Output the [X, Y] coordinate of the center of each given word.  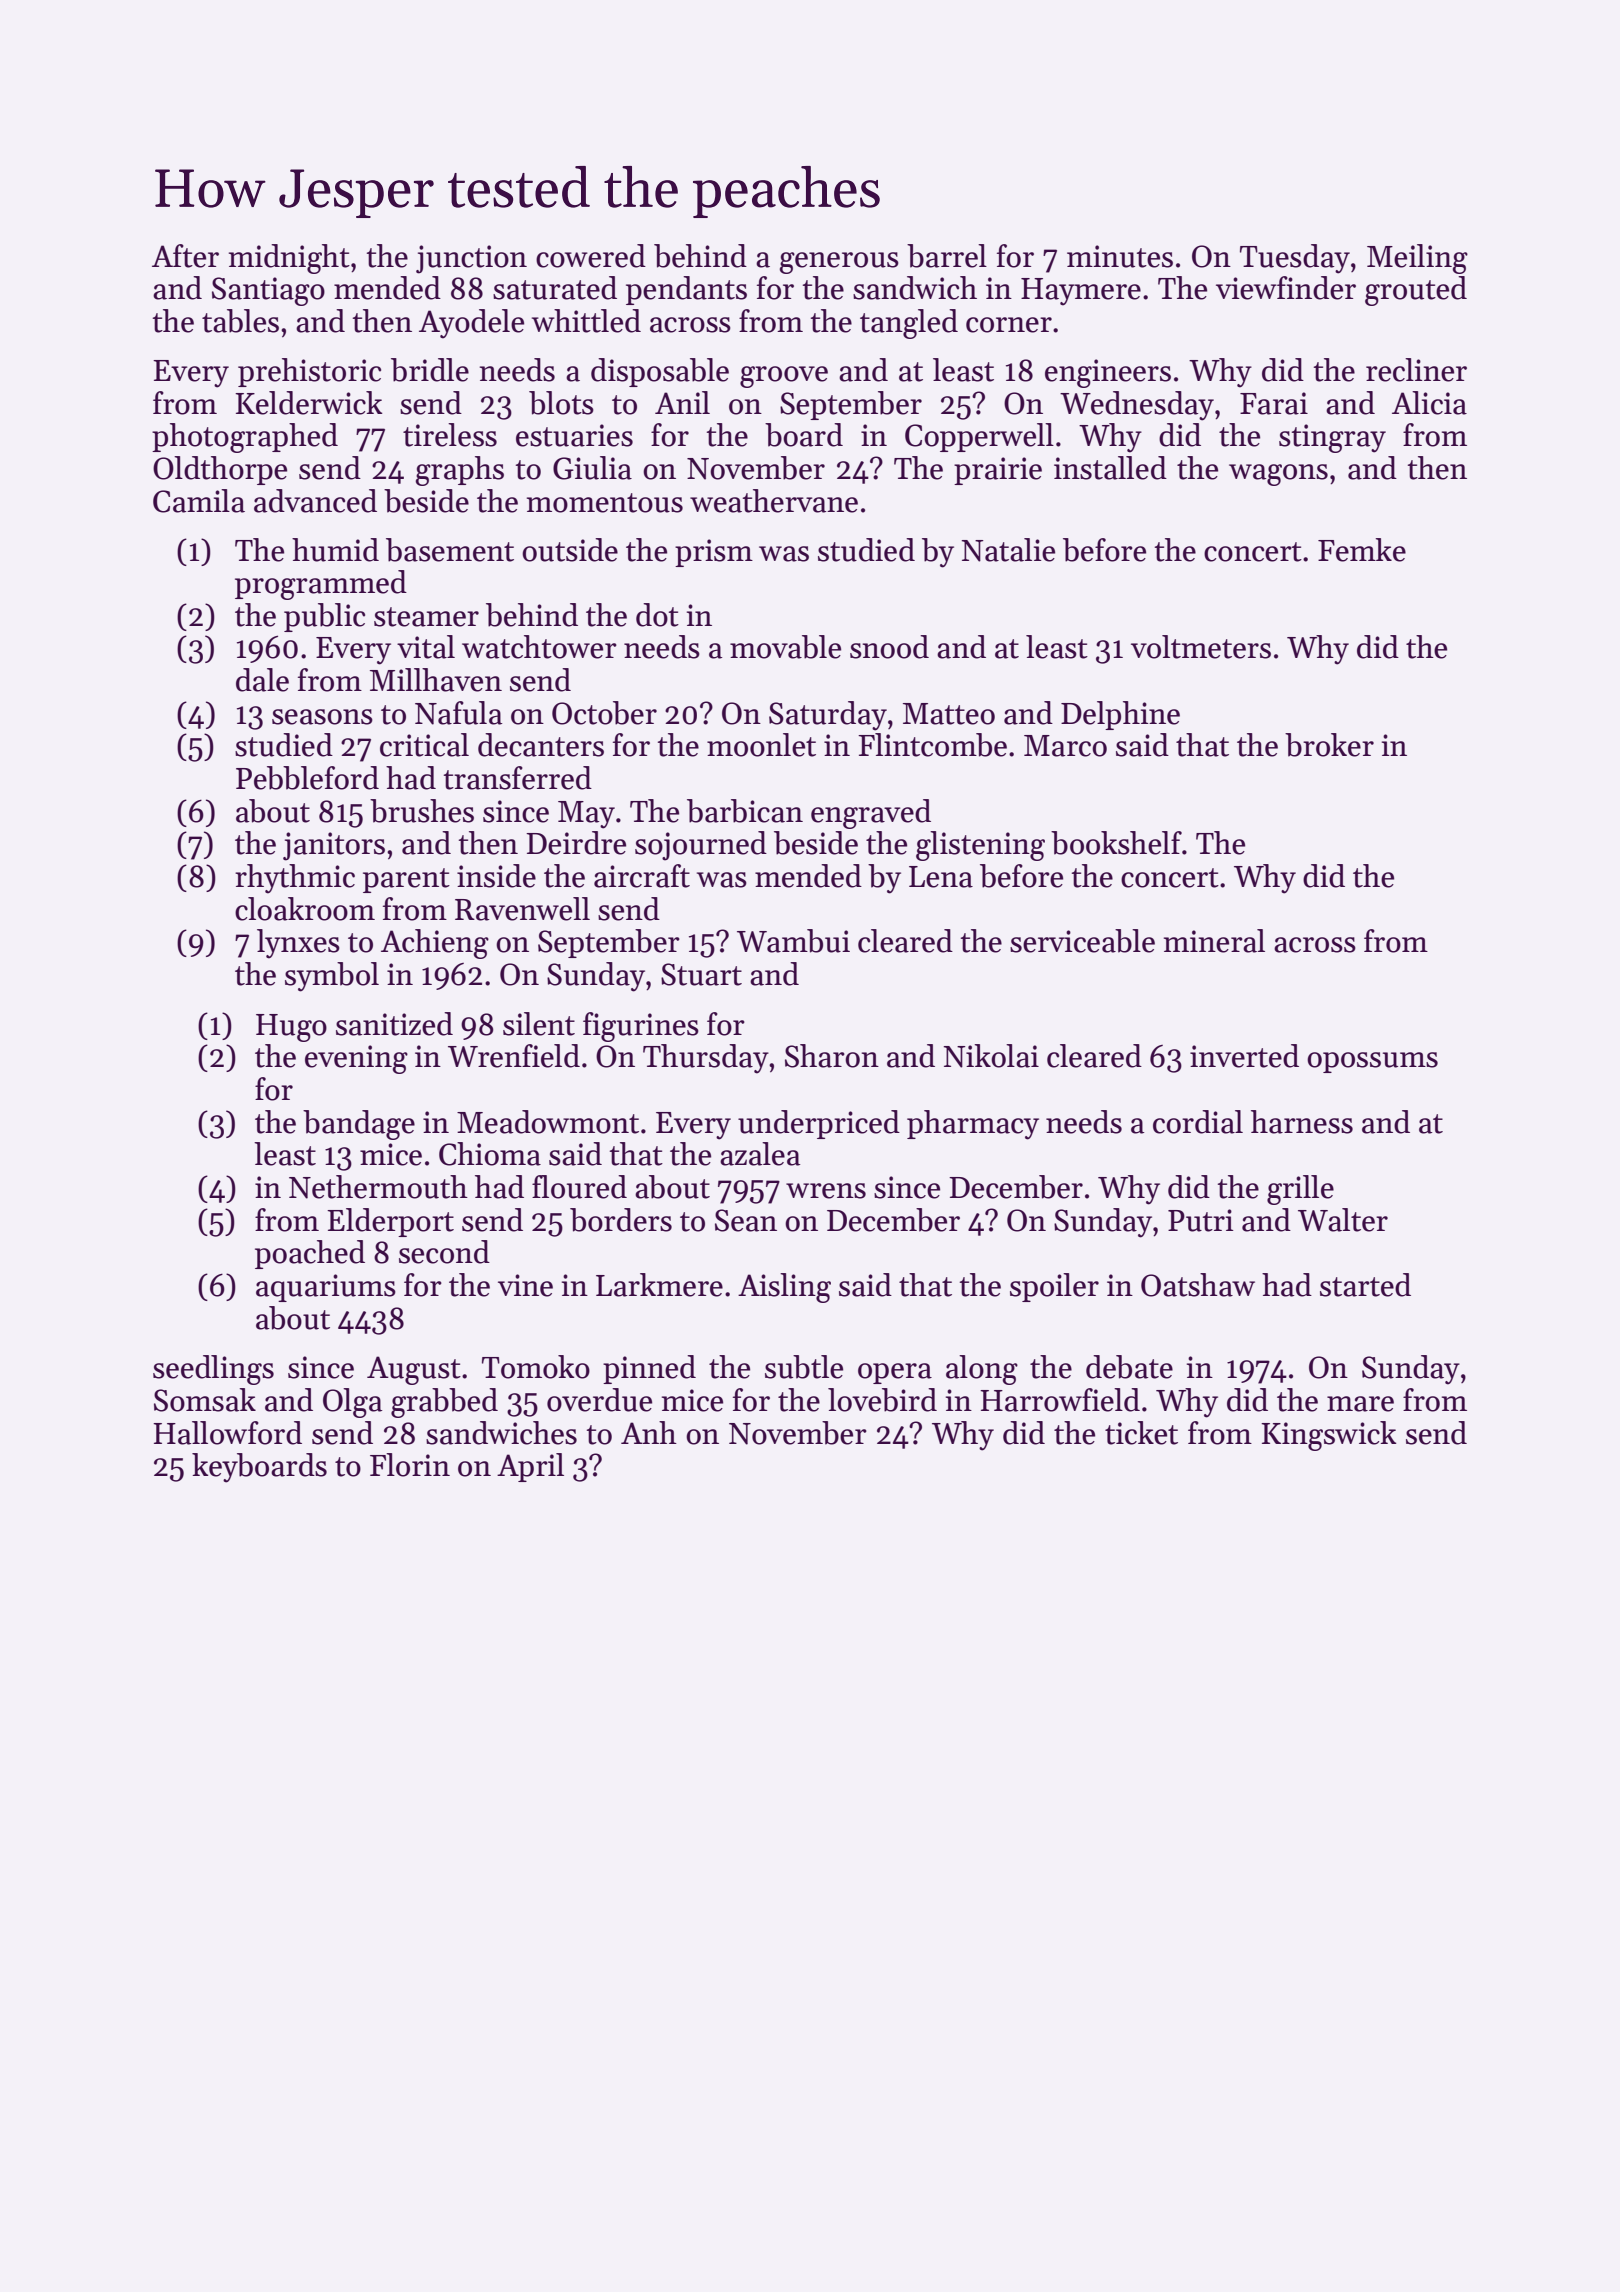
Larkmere [659, 1285]
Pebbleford [307, 778]
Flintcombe [932, 745]
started [1365, 1285]
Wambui [793, 941]
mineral [1214, 941]
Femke [1362, 550]
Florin [410, 1465]
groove [784, 377]
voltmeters [1201, 647]
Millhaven [436, 680]
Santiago [268, 291]
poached [310, 1254]
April [530, 1467]
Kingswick [1328, 1436]
